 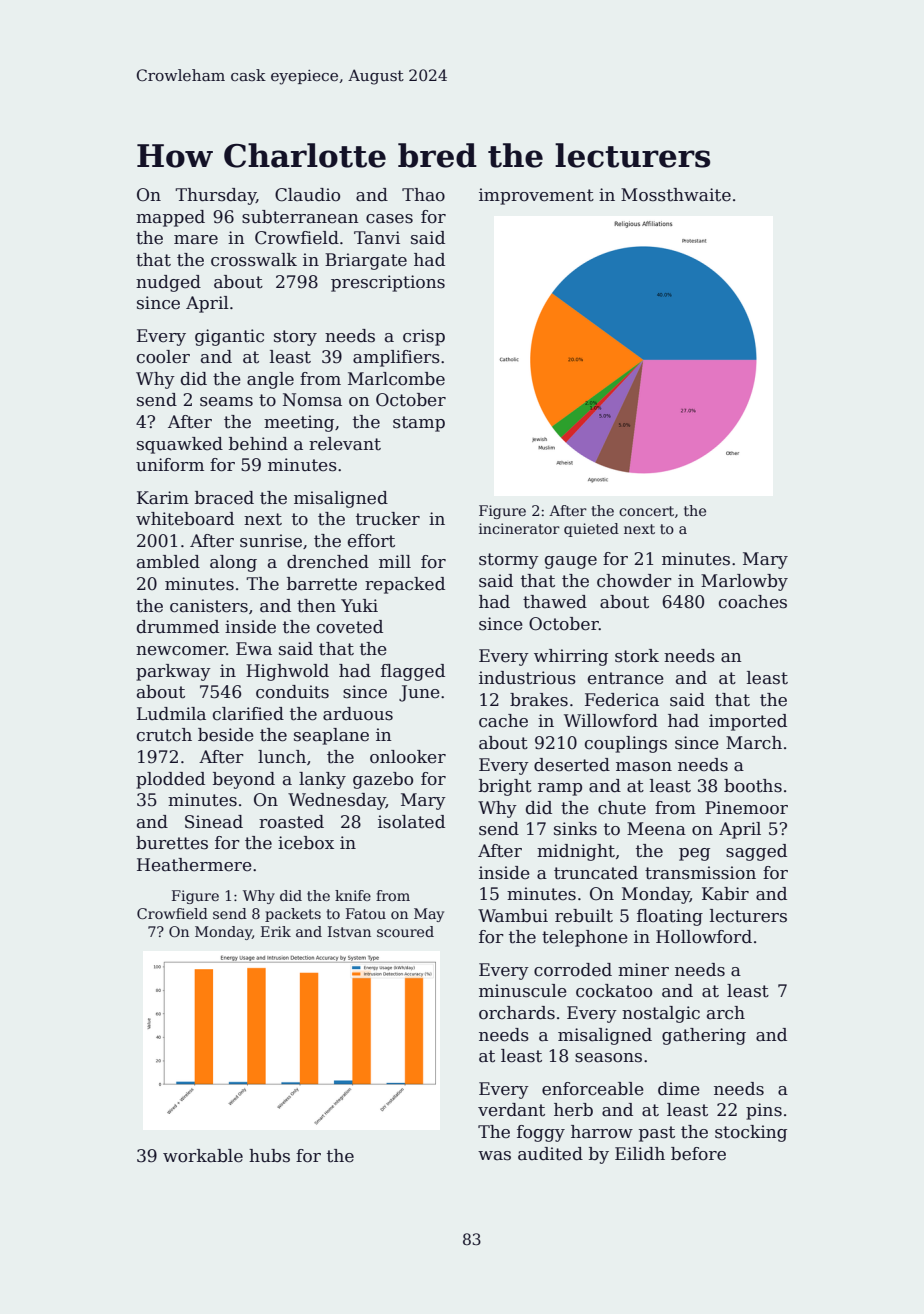 I want to click on Istvan, so click(x=349, y=931).
